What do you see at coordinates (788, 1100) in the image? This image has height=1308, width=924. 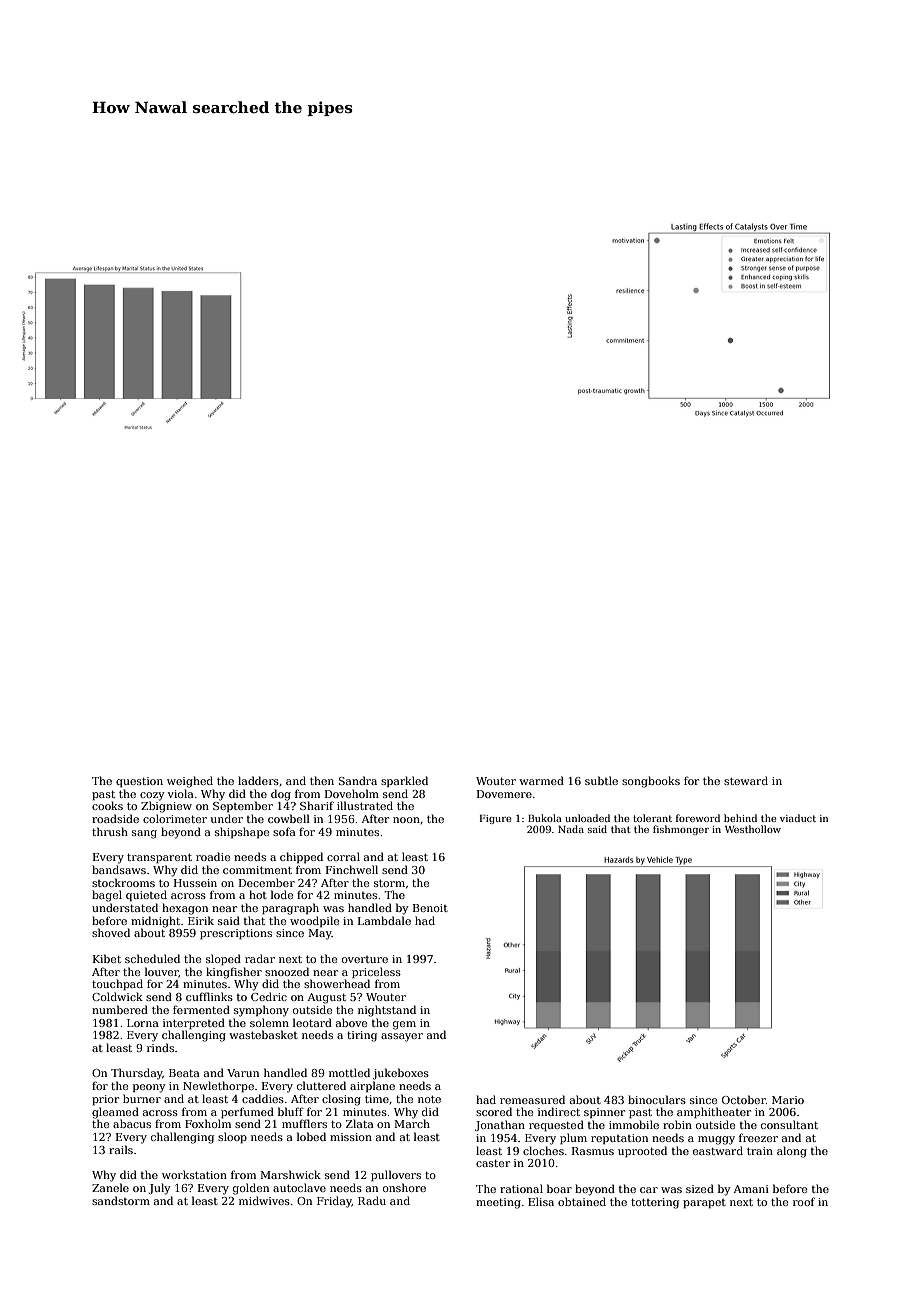 I see `Mario` at bounding box center [788, 1100].
